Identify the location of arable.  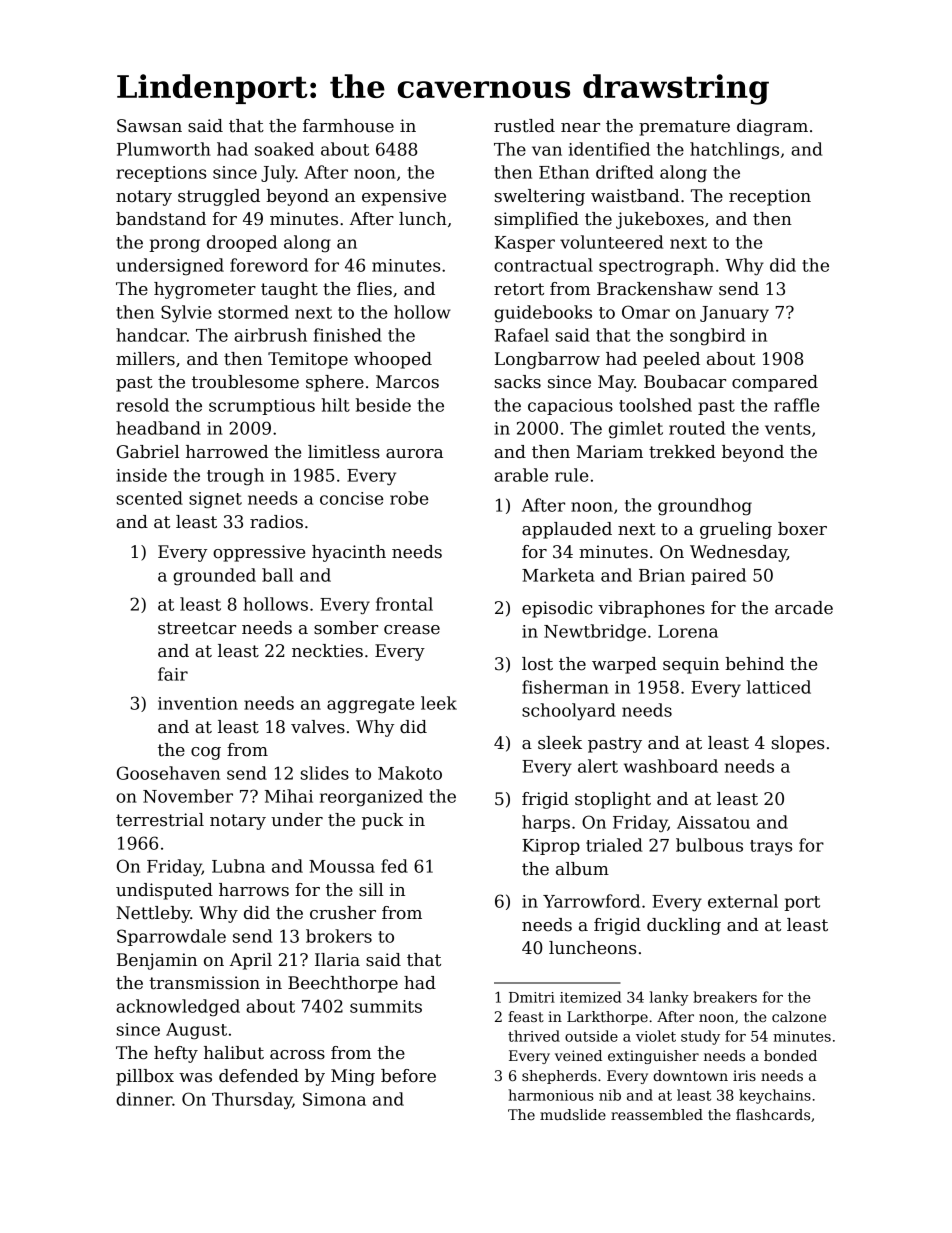
(521, 475).
